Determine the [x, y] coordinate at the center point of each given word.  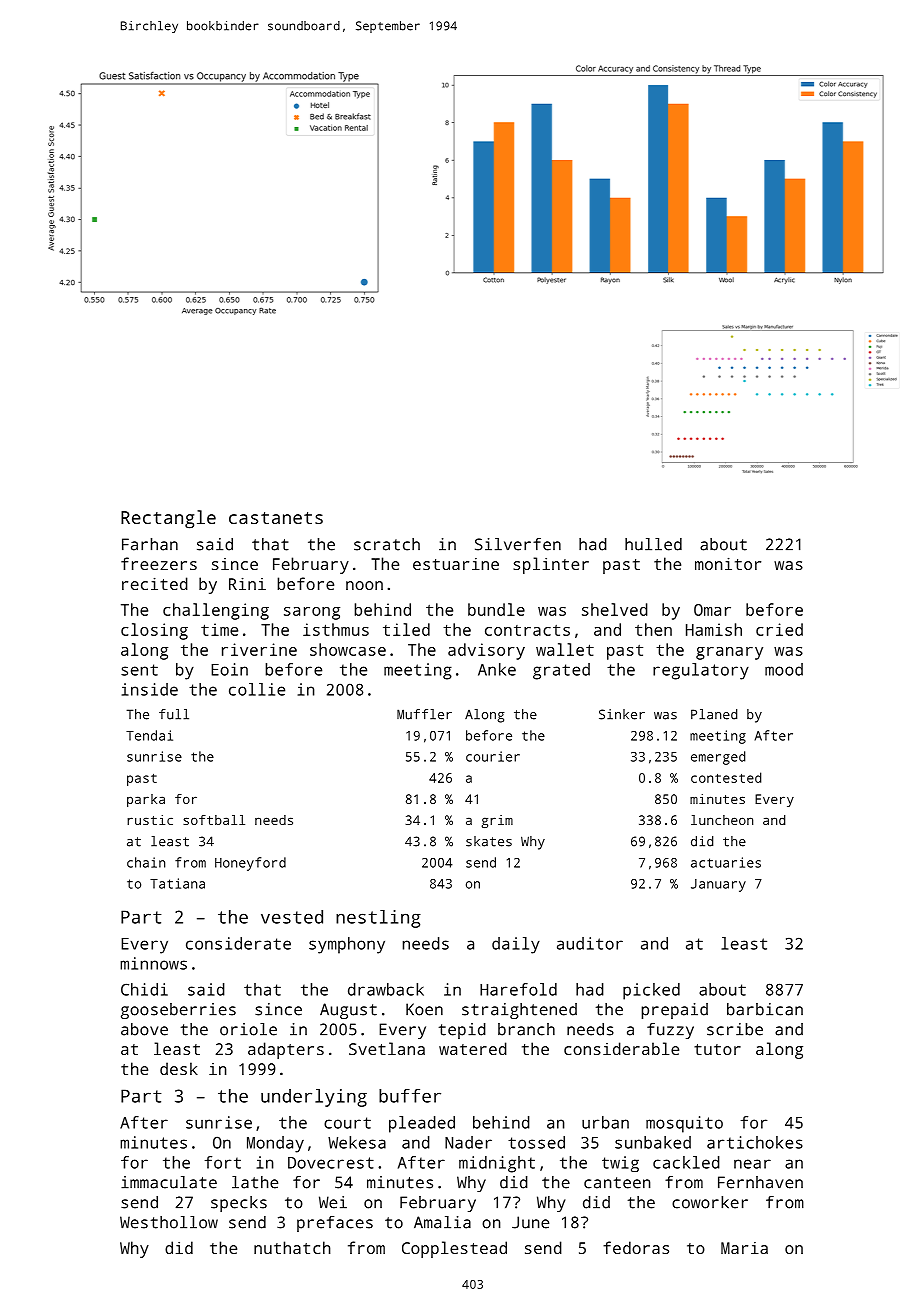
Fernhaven [760, 1182]
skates [489, 841]
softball [214, 820]
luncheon [722, 820]
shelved [615, 609]
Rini [247, 583]
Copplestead [454, 1249]
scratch [387, 544]
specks [239, 1204]
